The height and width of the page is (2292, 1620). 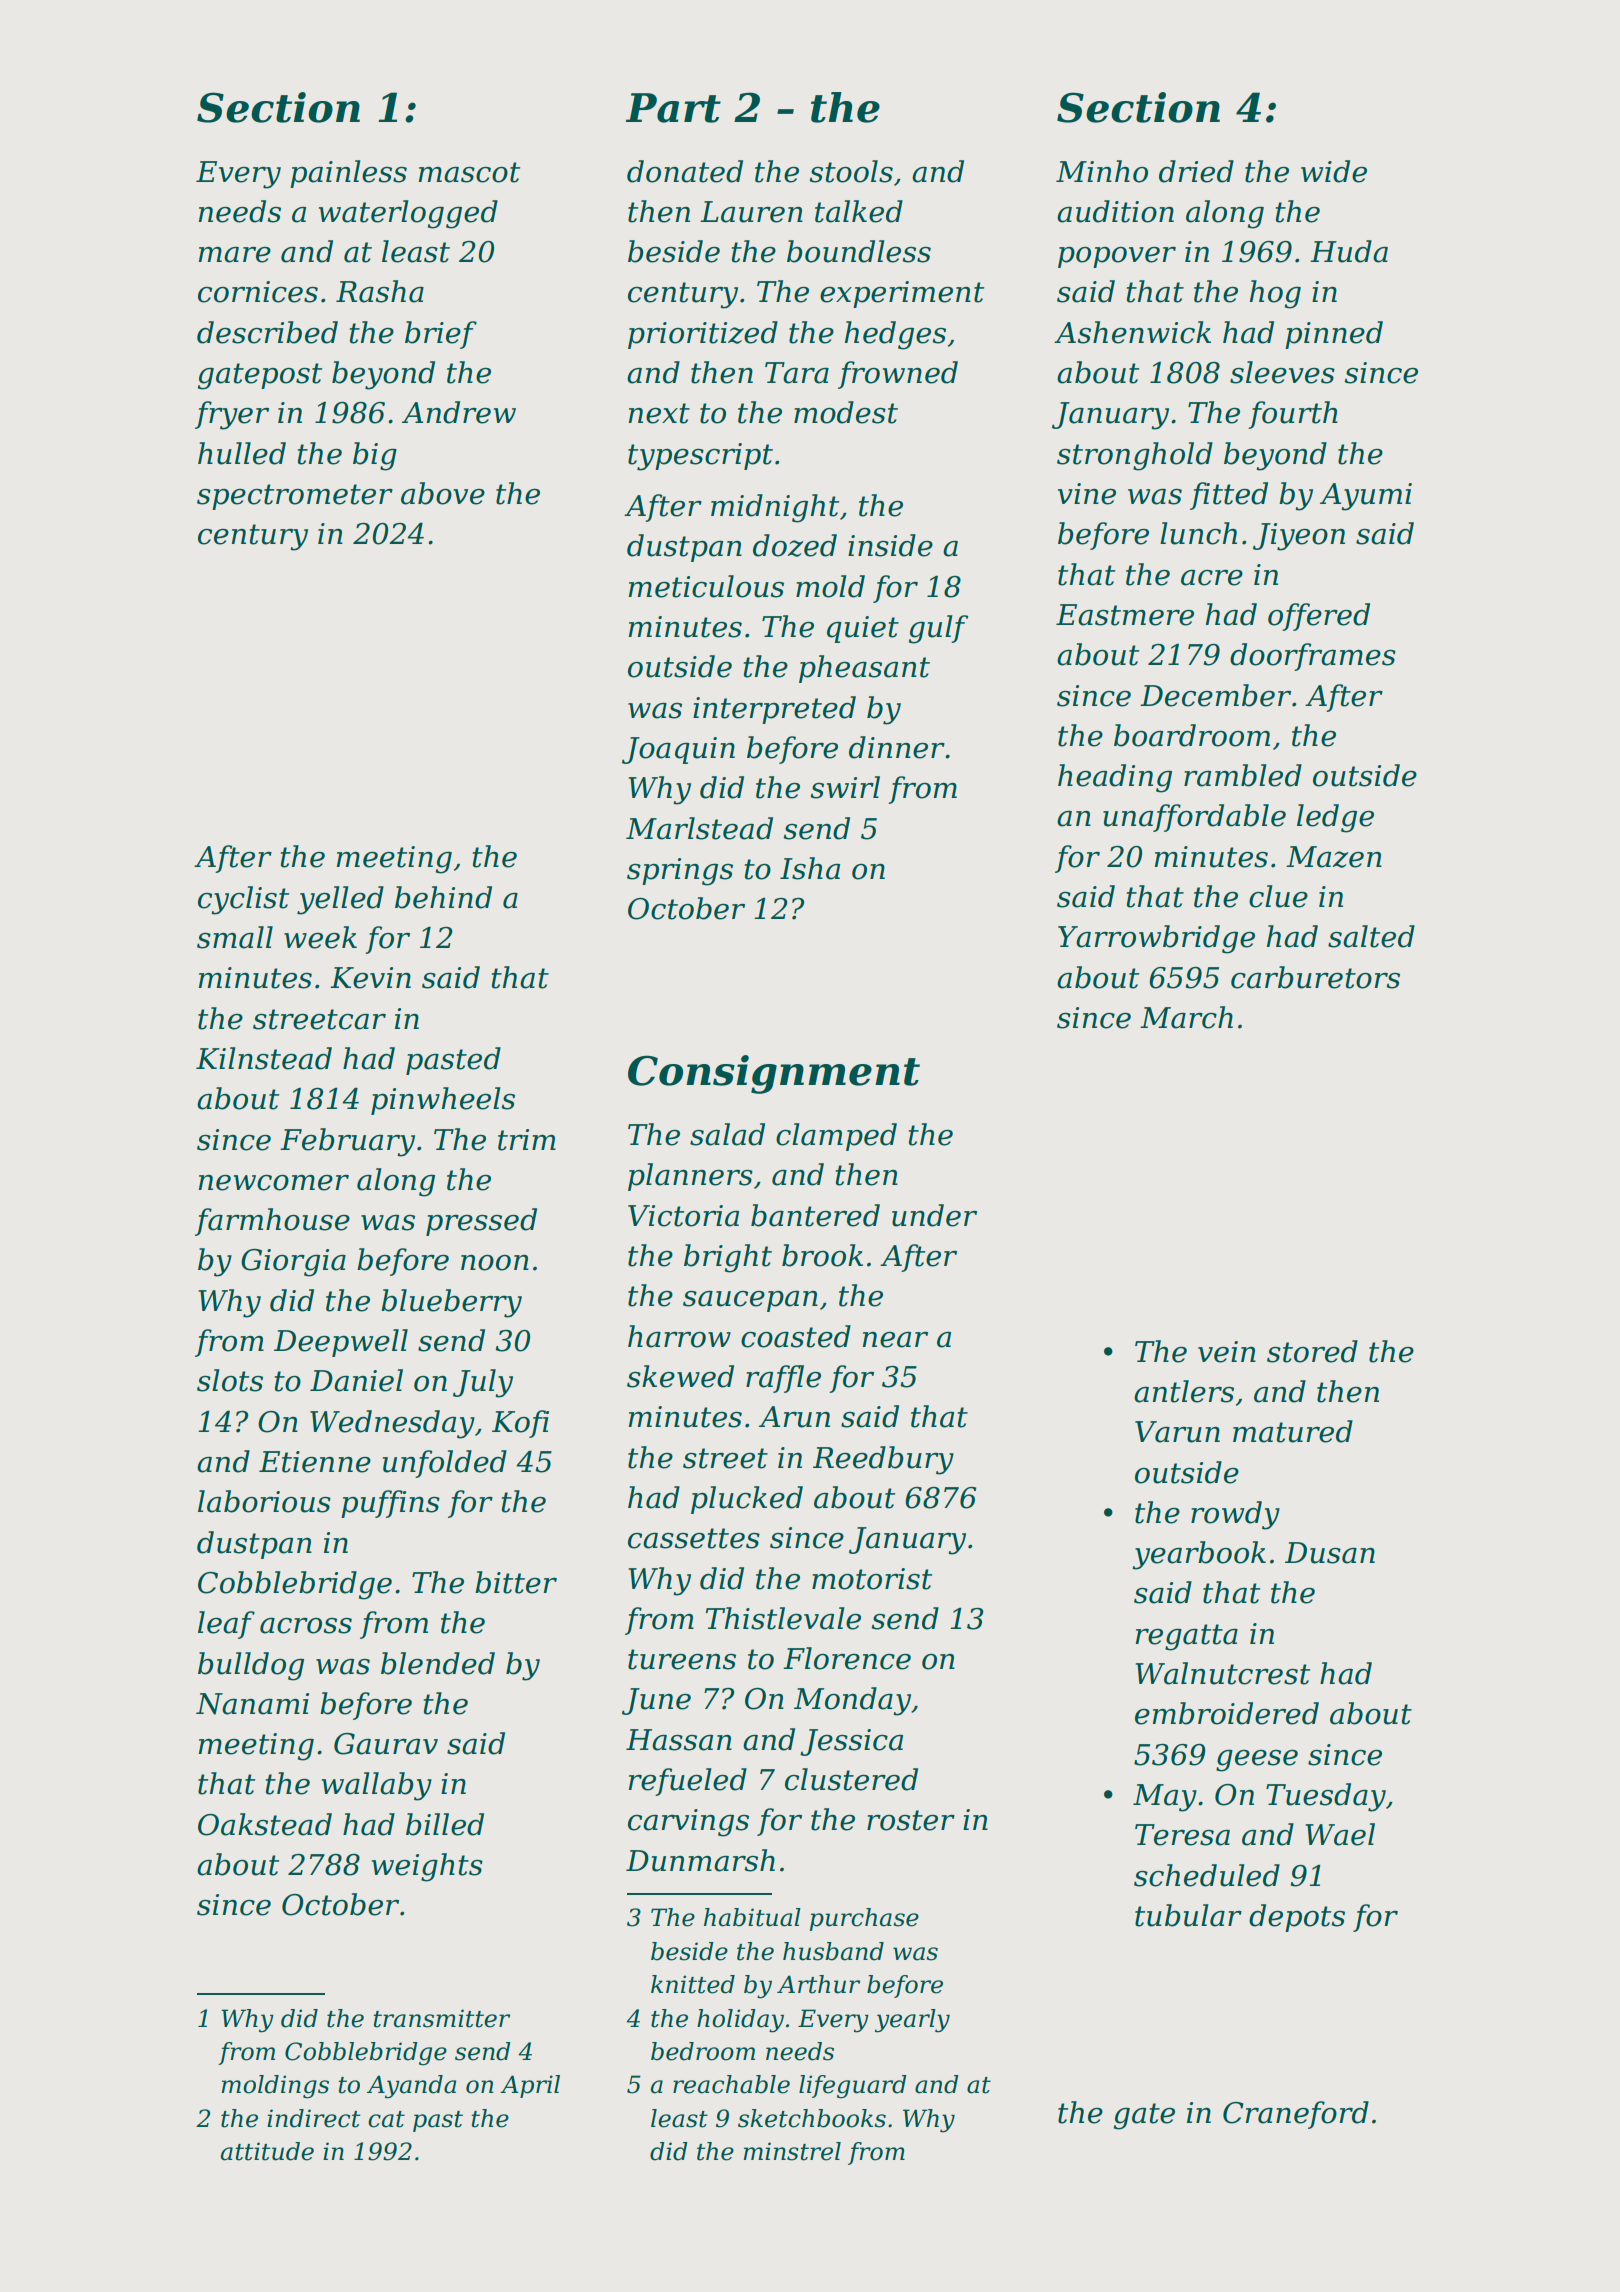 What do you see at coordinates (1315, 977) in the page?
I see `carburetors` at bounding box center [1315, 977].
